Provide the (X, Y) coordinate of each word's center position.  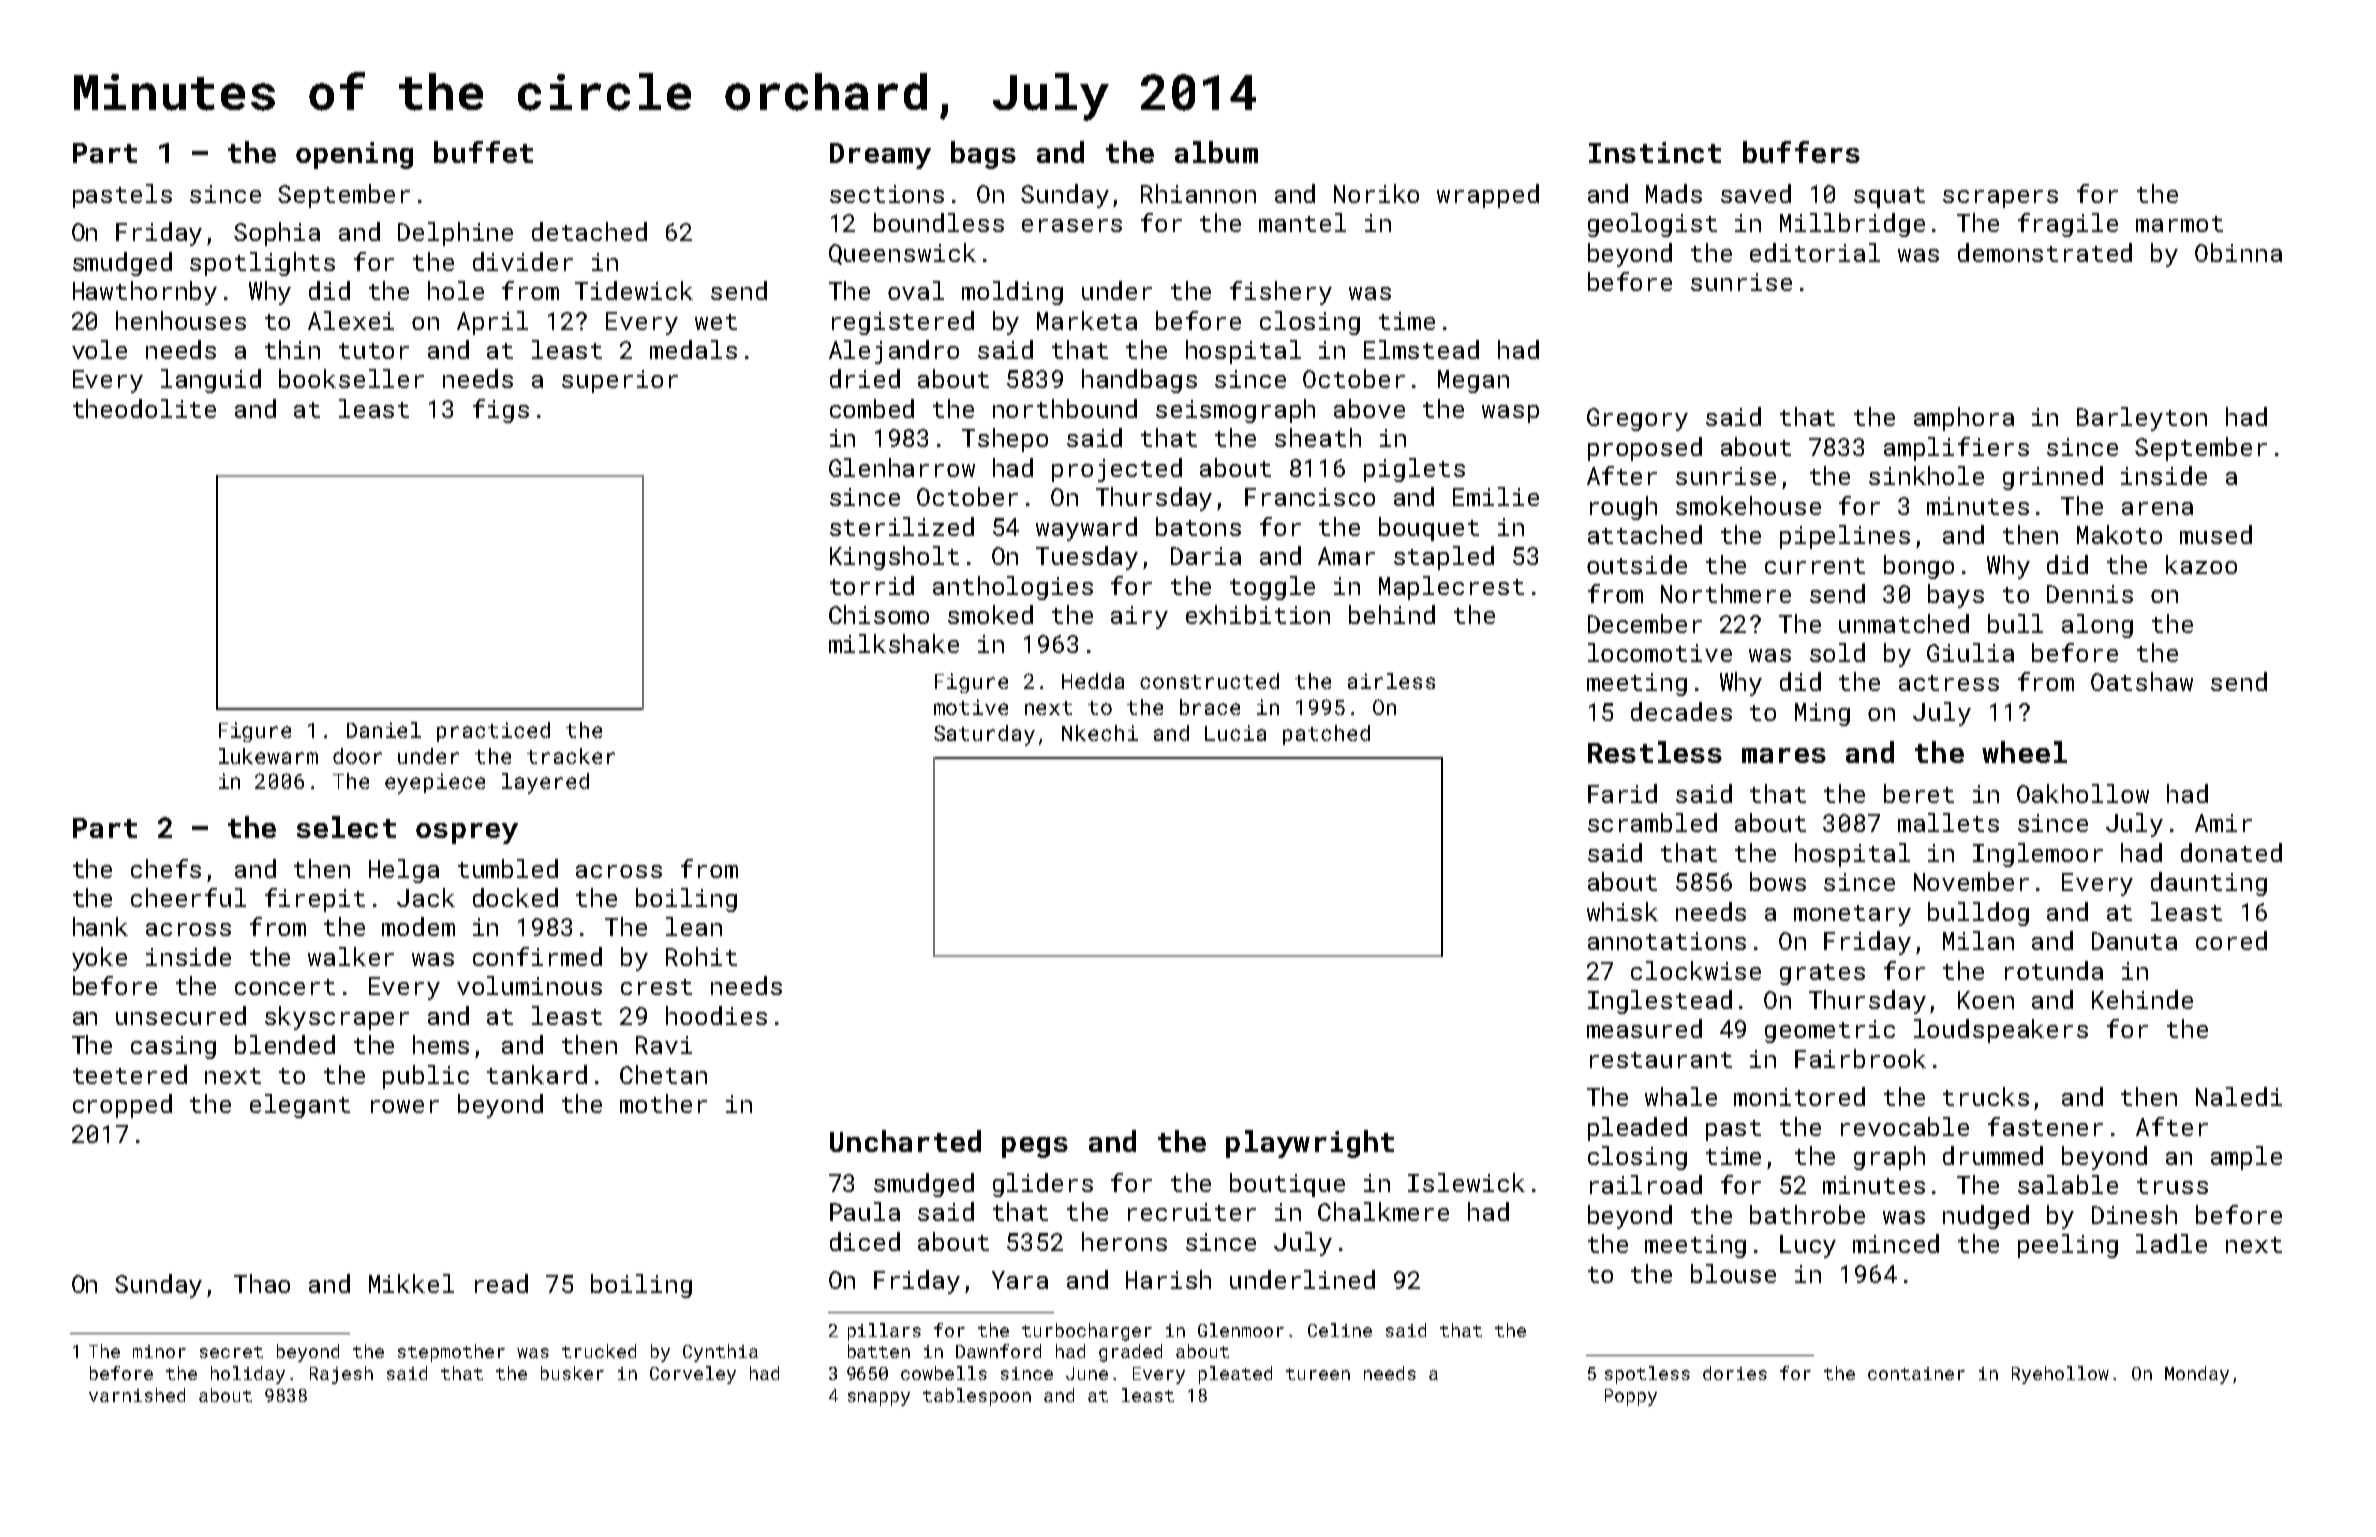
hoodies (716, 1015)
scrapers (2000, 199)
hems (441, 1044)
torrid (872, 585)
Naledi (2239, 1096)
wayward (1086, 529)
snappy (879, 1399)
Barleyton (2142, 419)
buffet (483, 152)
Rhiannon (1198, 193)
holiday (248, 1375)
